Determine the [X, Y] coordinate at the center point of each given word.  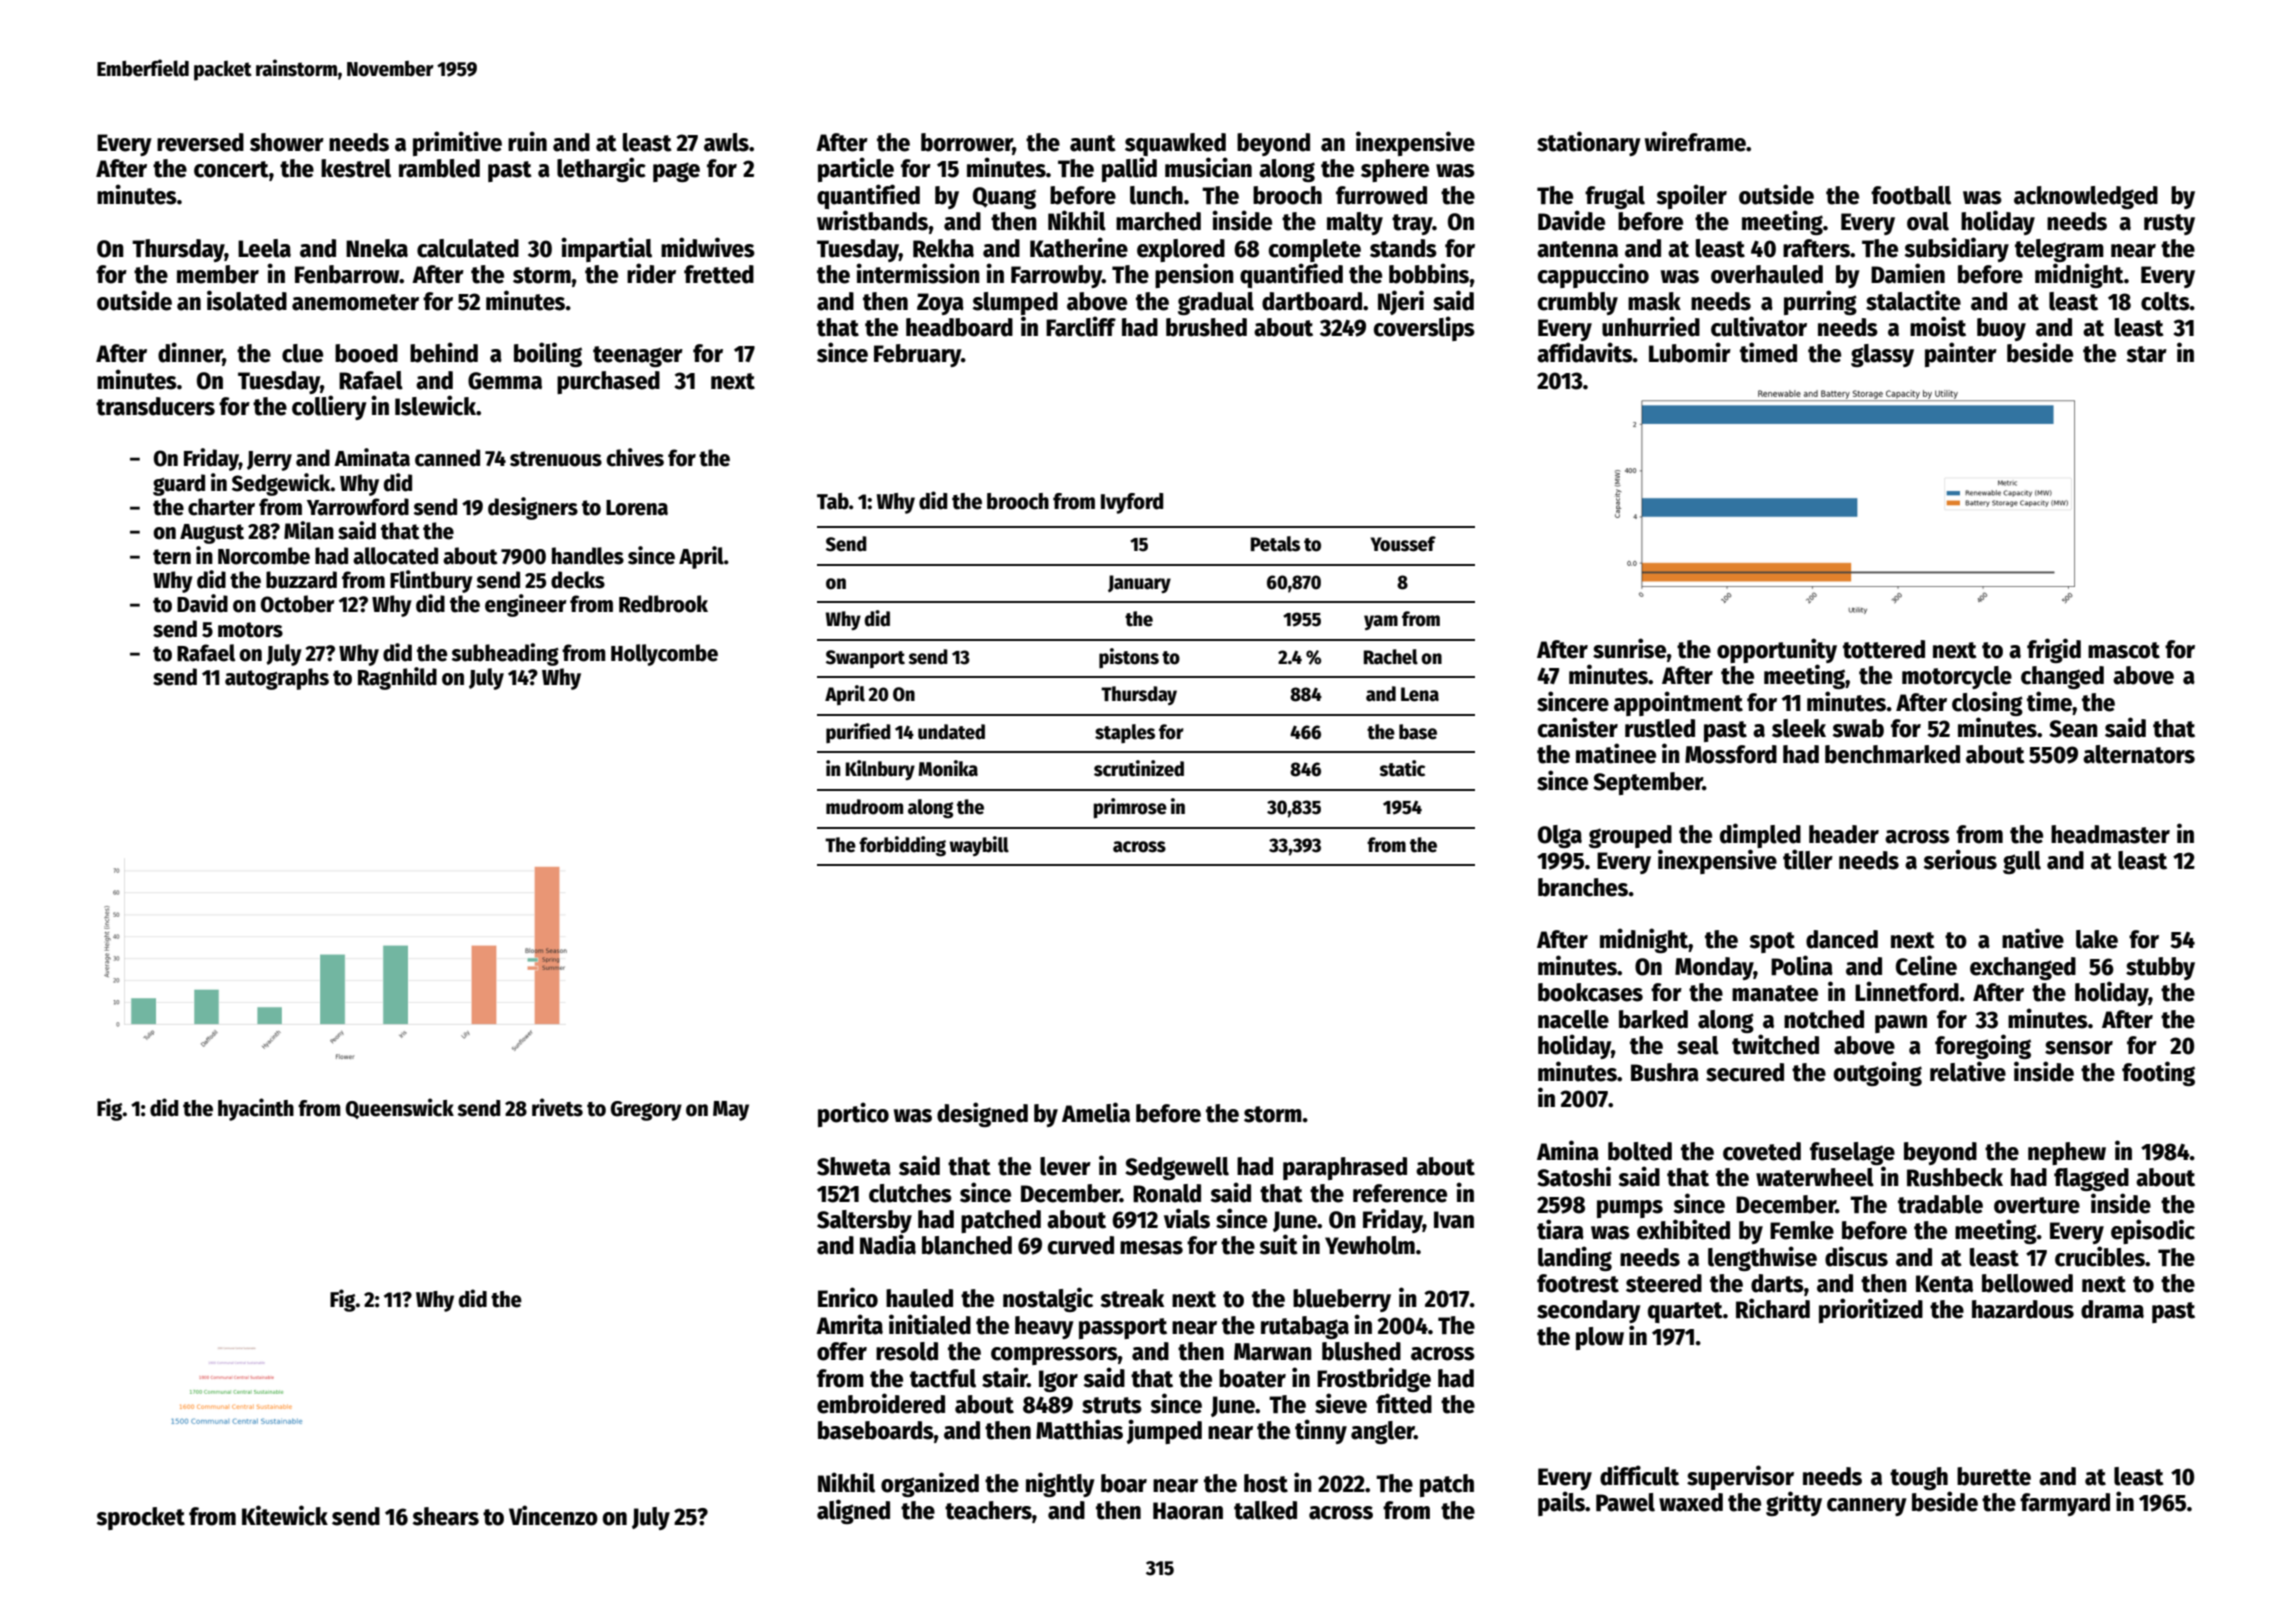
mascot [2124, 650]
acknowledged [2086, 197]
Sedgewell [1177, 1168]
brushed [1206, 327]
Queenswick [400, 1108]
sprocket [140, 1518]
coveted [1762, 1151]
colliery [329, 407]
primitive [457, 143]
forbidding [902, 846]
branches [1583, 887]
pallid [1129, 169]
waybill [979, 846]
